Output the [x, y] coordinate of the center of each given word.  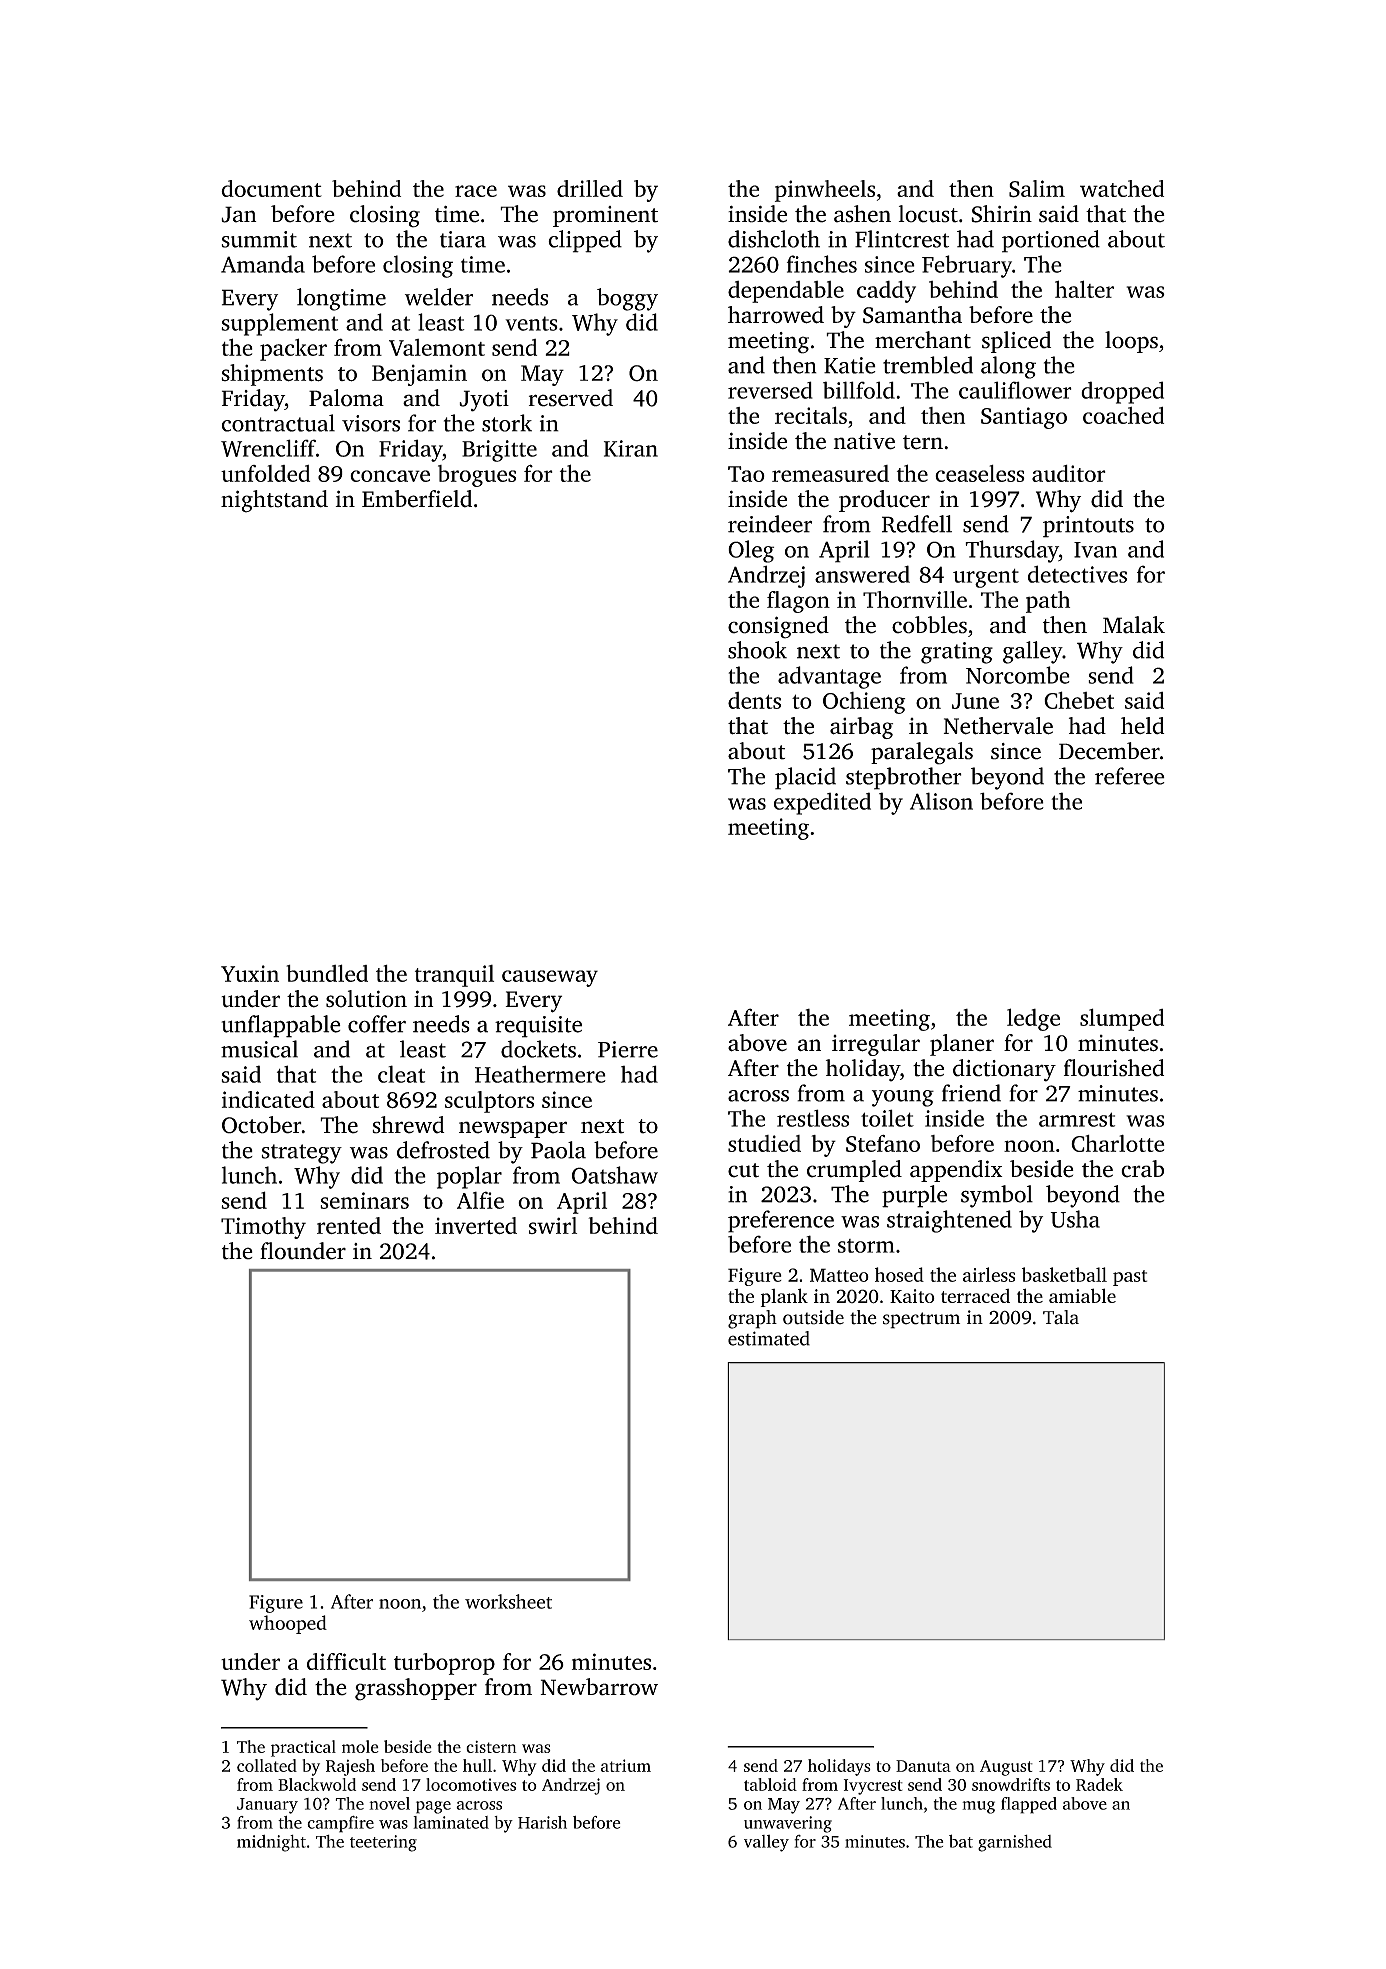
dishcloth [774, 239]
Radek [1099, 1784]
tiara [463, 239]
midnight [271, 1843]
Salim [1037, 189]
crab [1142, 1169]
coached [1123, 415]
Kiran [631, 448]
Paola [558, 1150]
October [262, 1125]
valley [766, 1843]
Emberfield [417, 499]
